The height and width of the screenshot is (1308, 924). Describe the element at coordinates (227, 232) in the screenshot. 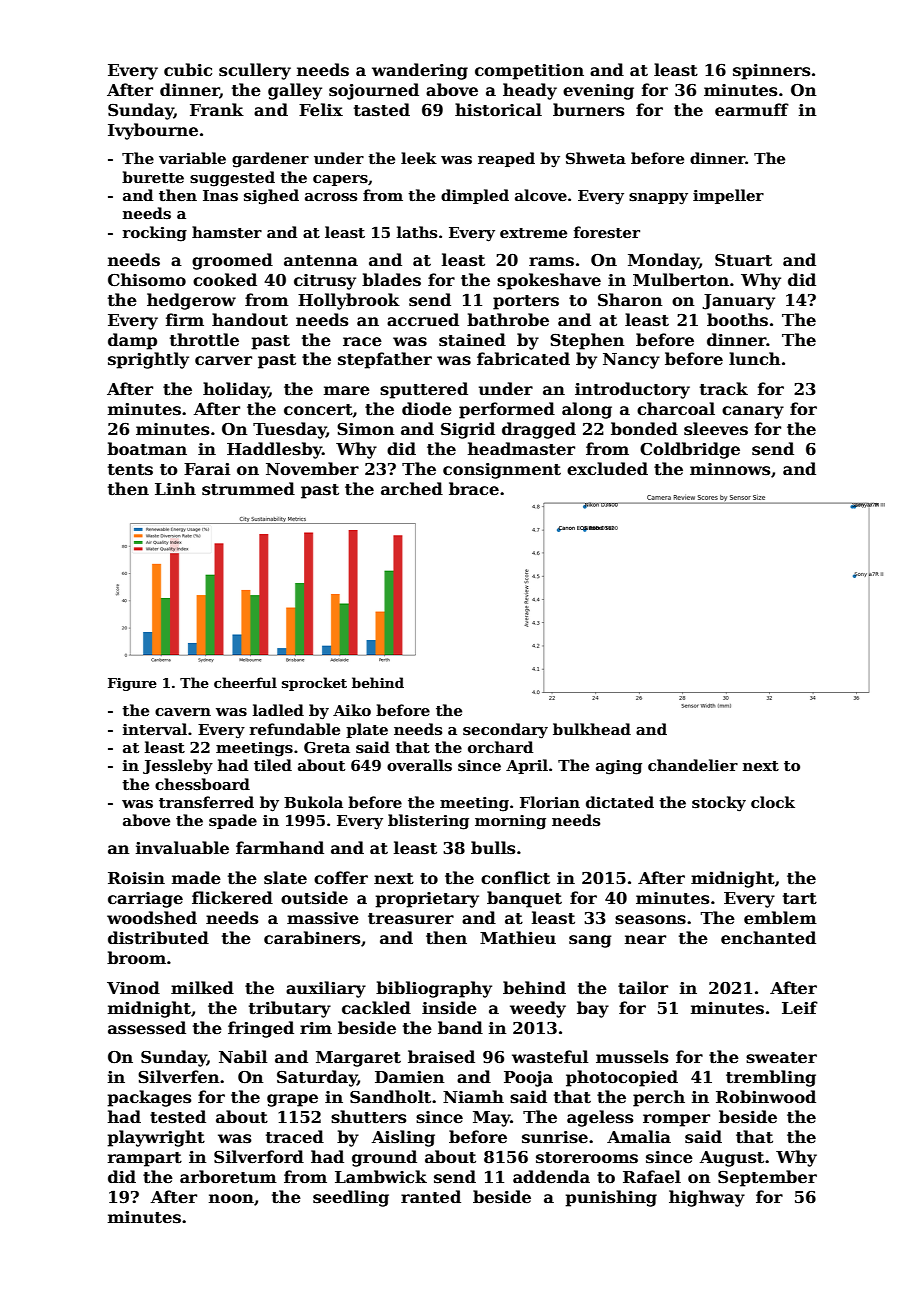

I see `hamster` at that location.
